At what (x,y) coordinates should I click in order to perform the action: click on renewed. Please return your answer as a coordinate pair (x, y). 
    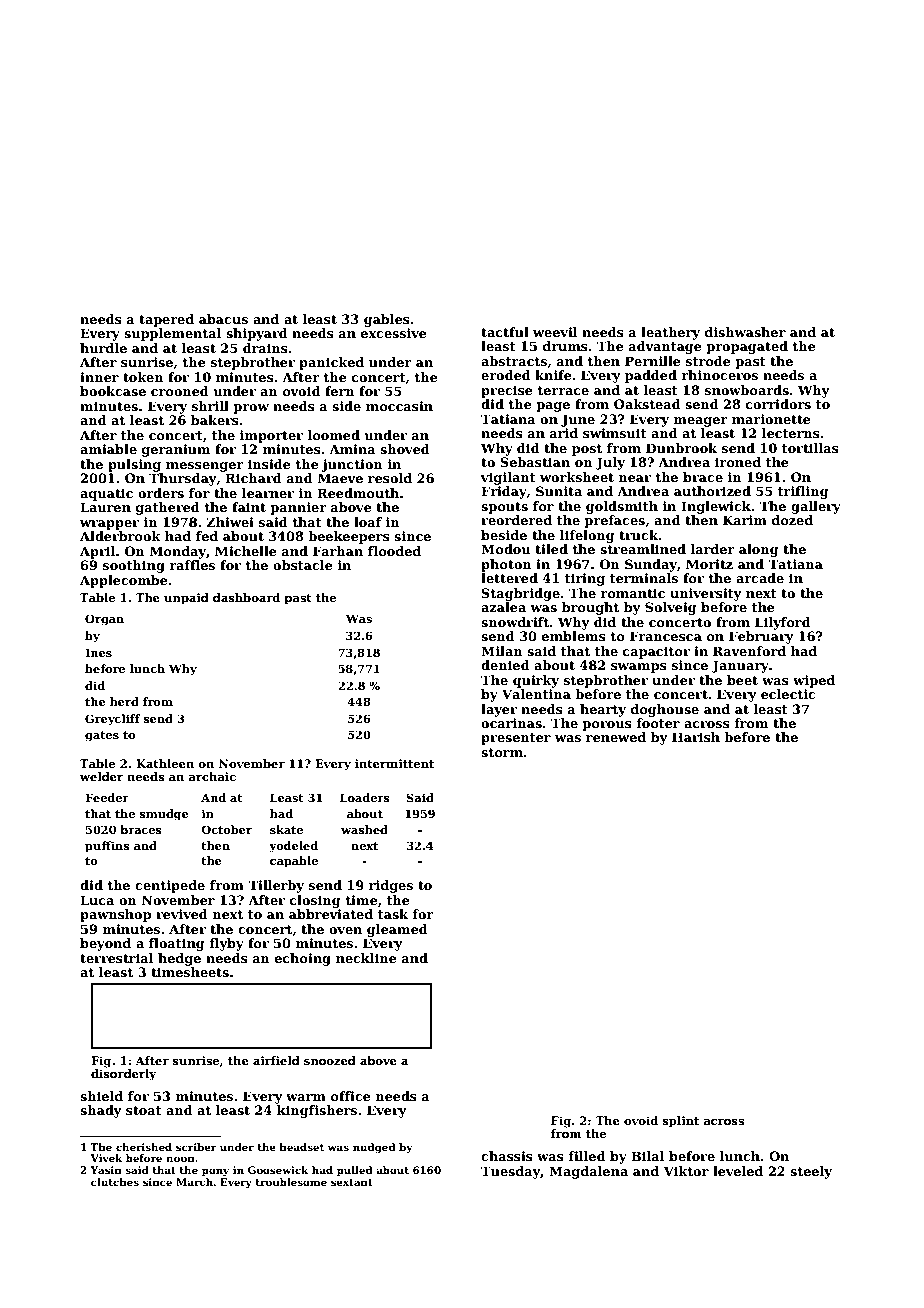
    Looking at the image, I should click on (616, 737).
